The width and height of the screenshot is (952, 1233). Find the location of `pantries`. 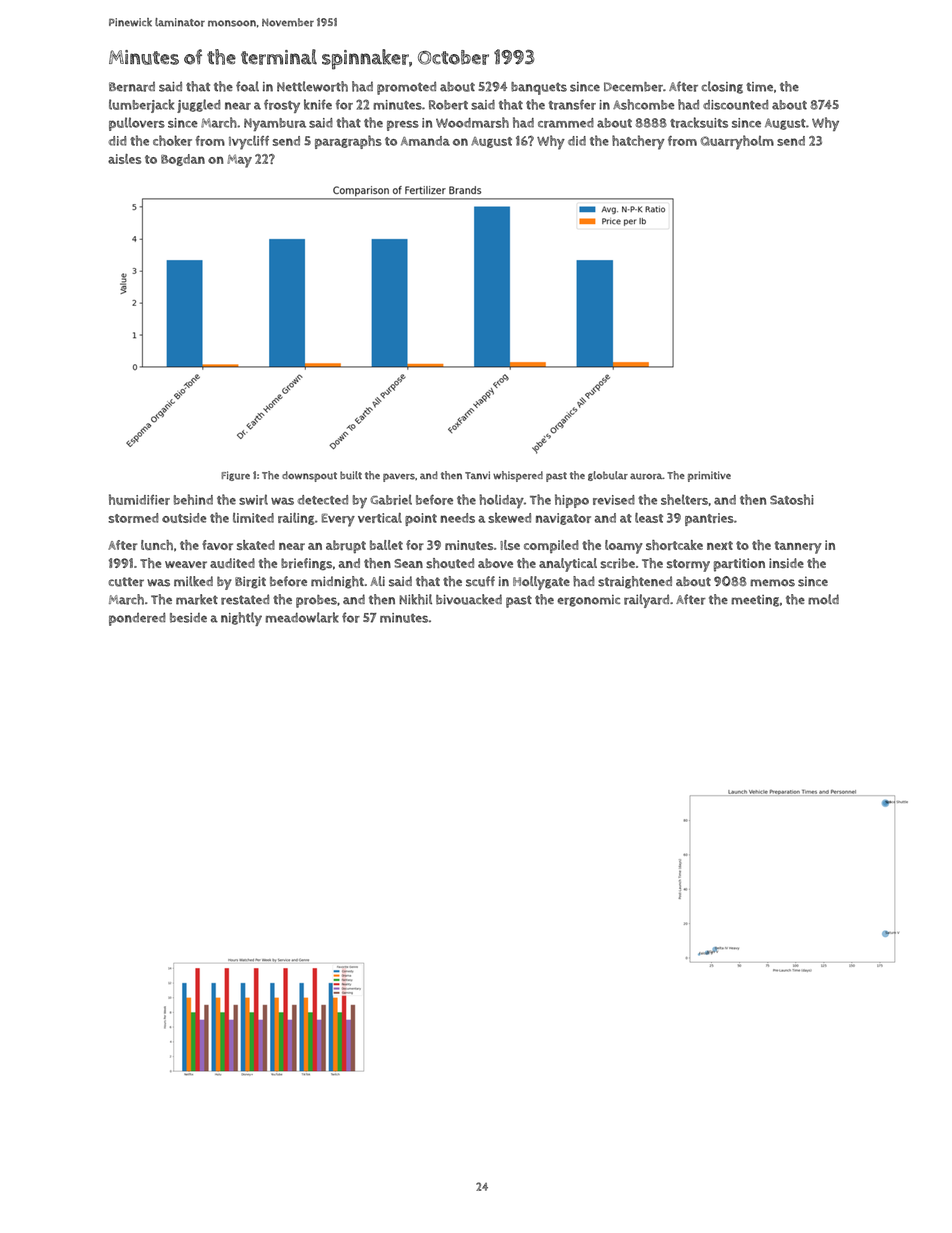

pantries is located at coordinates (709, 519).
